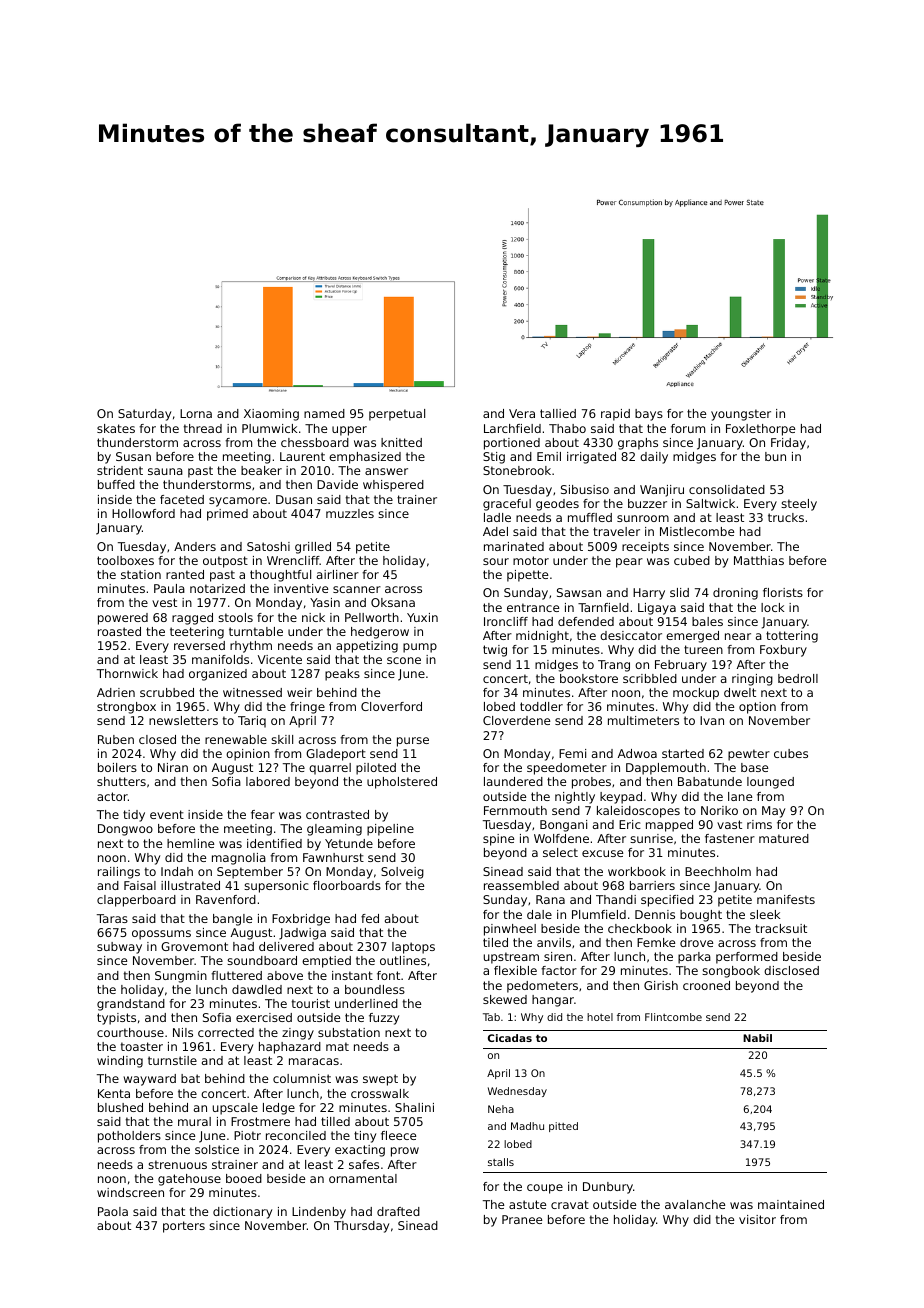 The image size is (924, 1308). Describe the element at coordinates (637, 753) in the screenshot. I see `Adwoa` at that location.
